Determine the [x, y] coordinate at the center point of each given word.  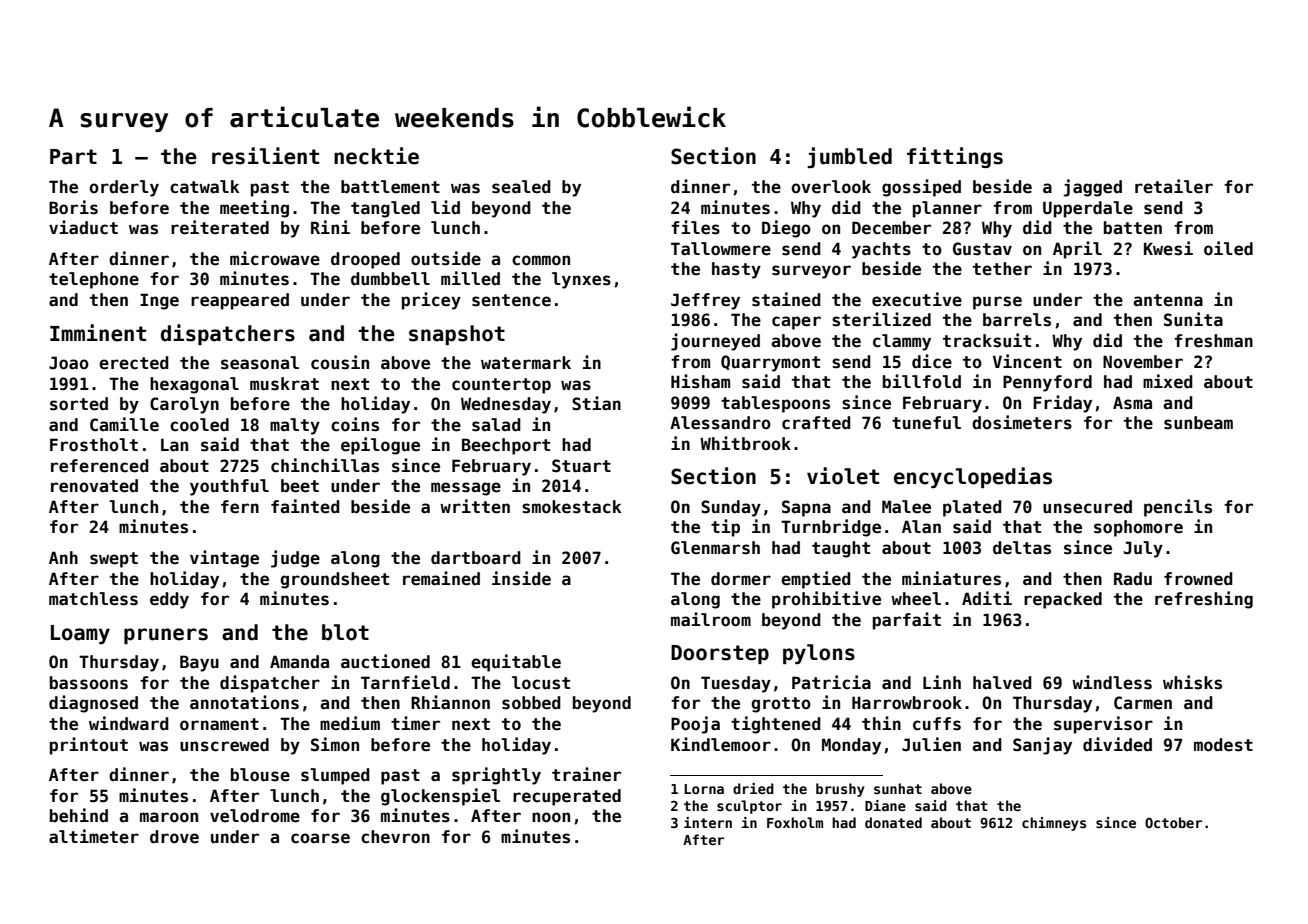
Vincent [1027, 361]
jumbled [849, 157]
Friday [1062, 404]
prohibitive [826, 600]
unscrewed [224, 745]
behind [79, 815]
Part [73, 157]
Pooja [695, 725]
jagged [1092, 188]
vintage [224, 559]
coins [355, 424]
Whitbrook [745, 443]
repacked [1063, 600]
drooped [365, 260]
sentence [511, 300]
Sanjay [1042, 746]
